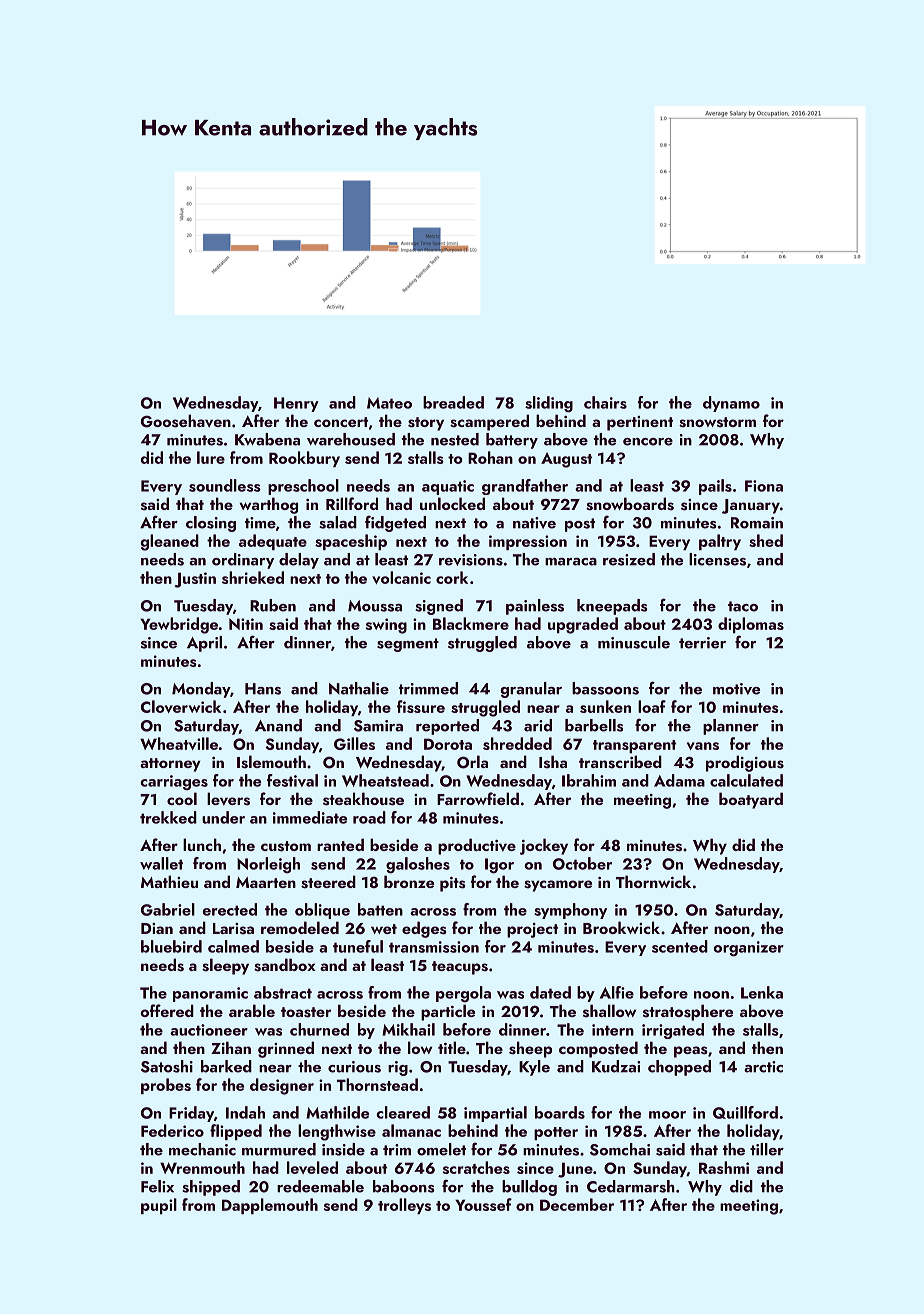 Image resolution: width=924 pixels, height=1314 pixels. Describe the element at coordinates (320, 1186) in the screenshot. I see `redeemable` at that location.
